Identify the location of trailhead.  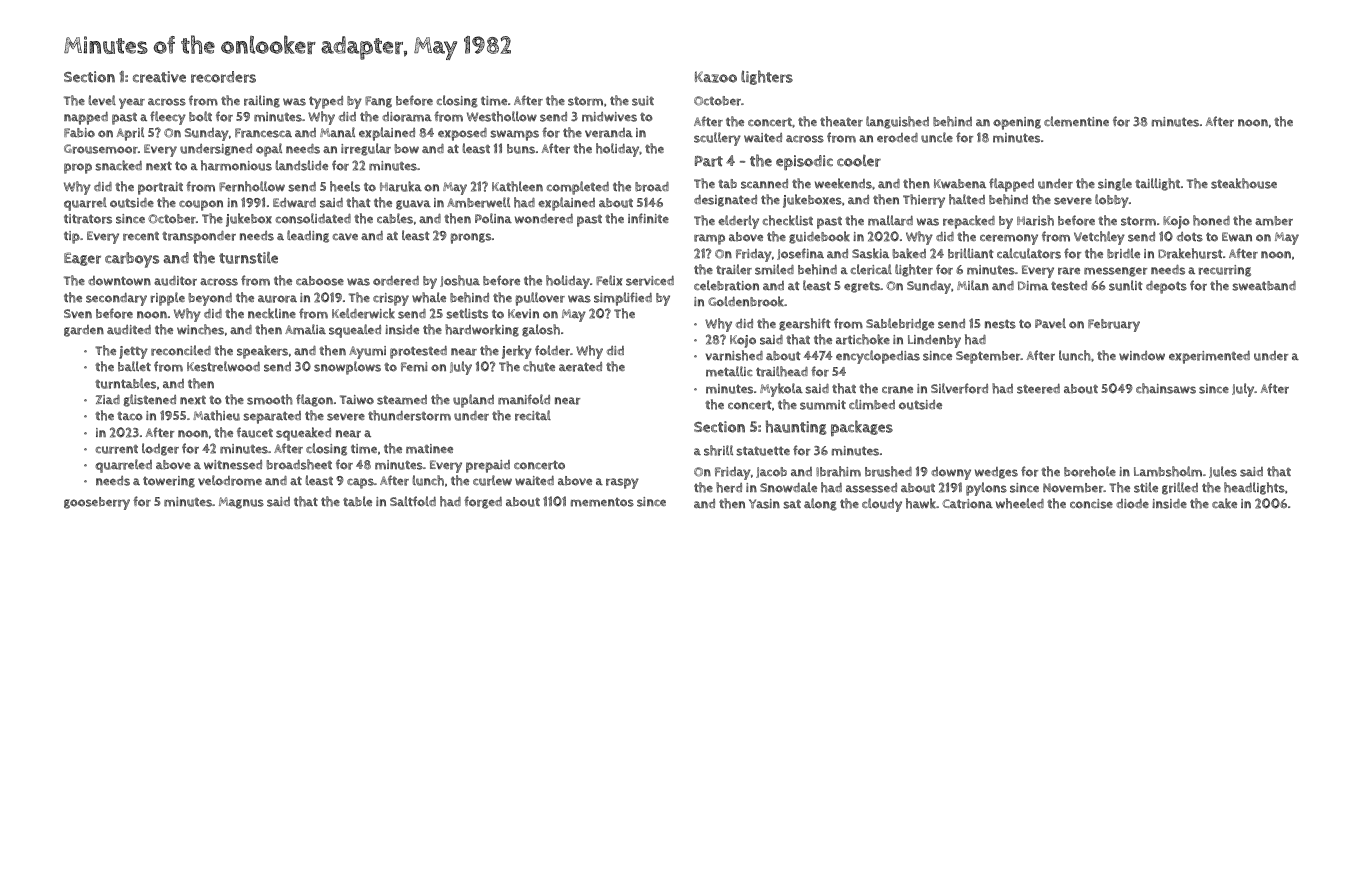
(782, 371).
